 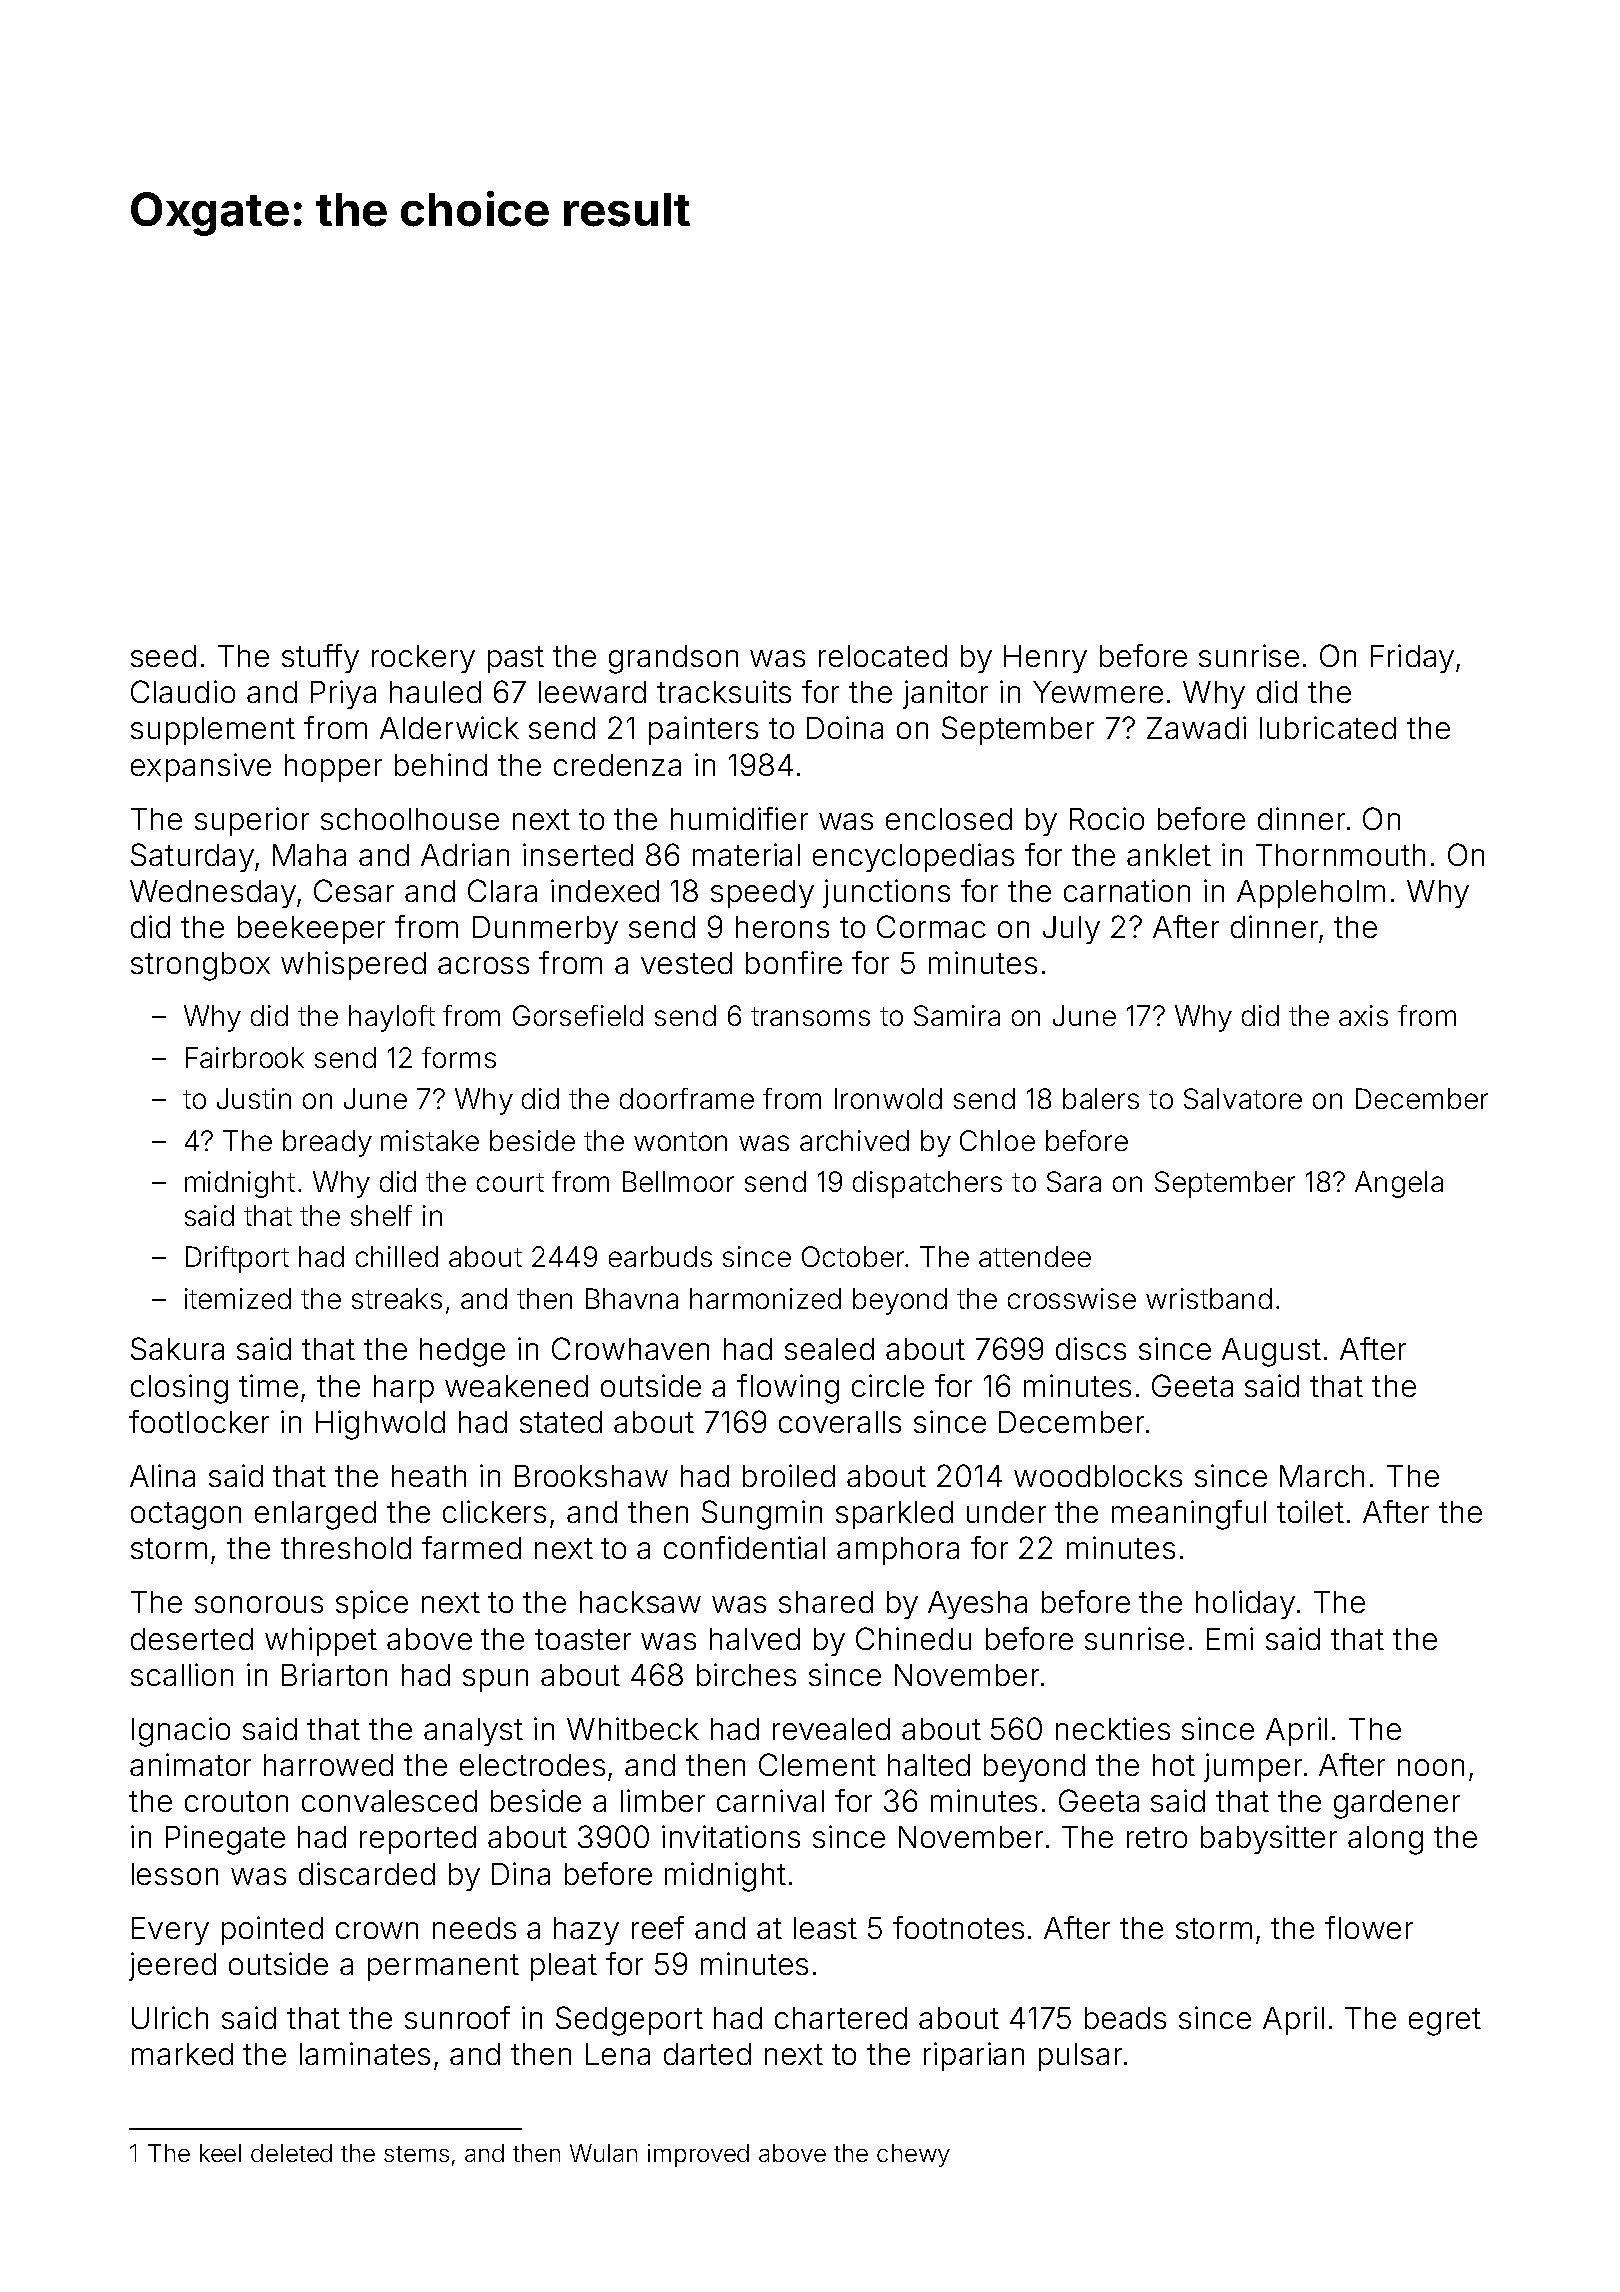 I want to click on Friday, so click(x=1412, y=658).
